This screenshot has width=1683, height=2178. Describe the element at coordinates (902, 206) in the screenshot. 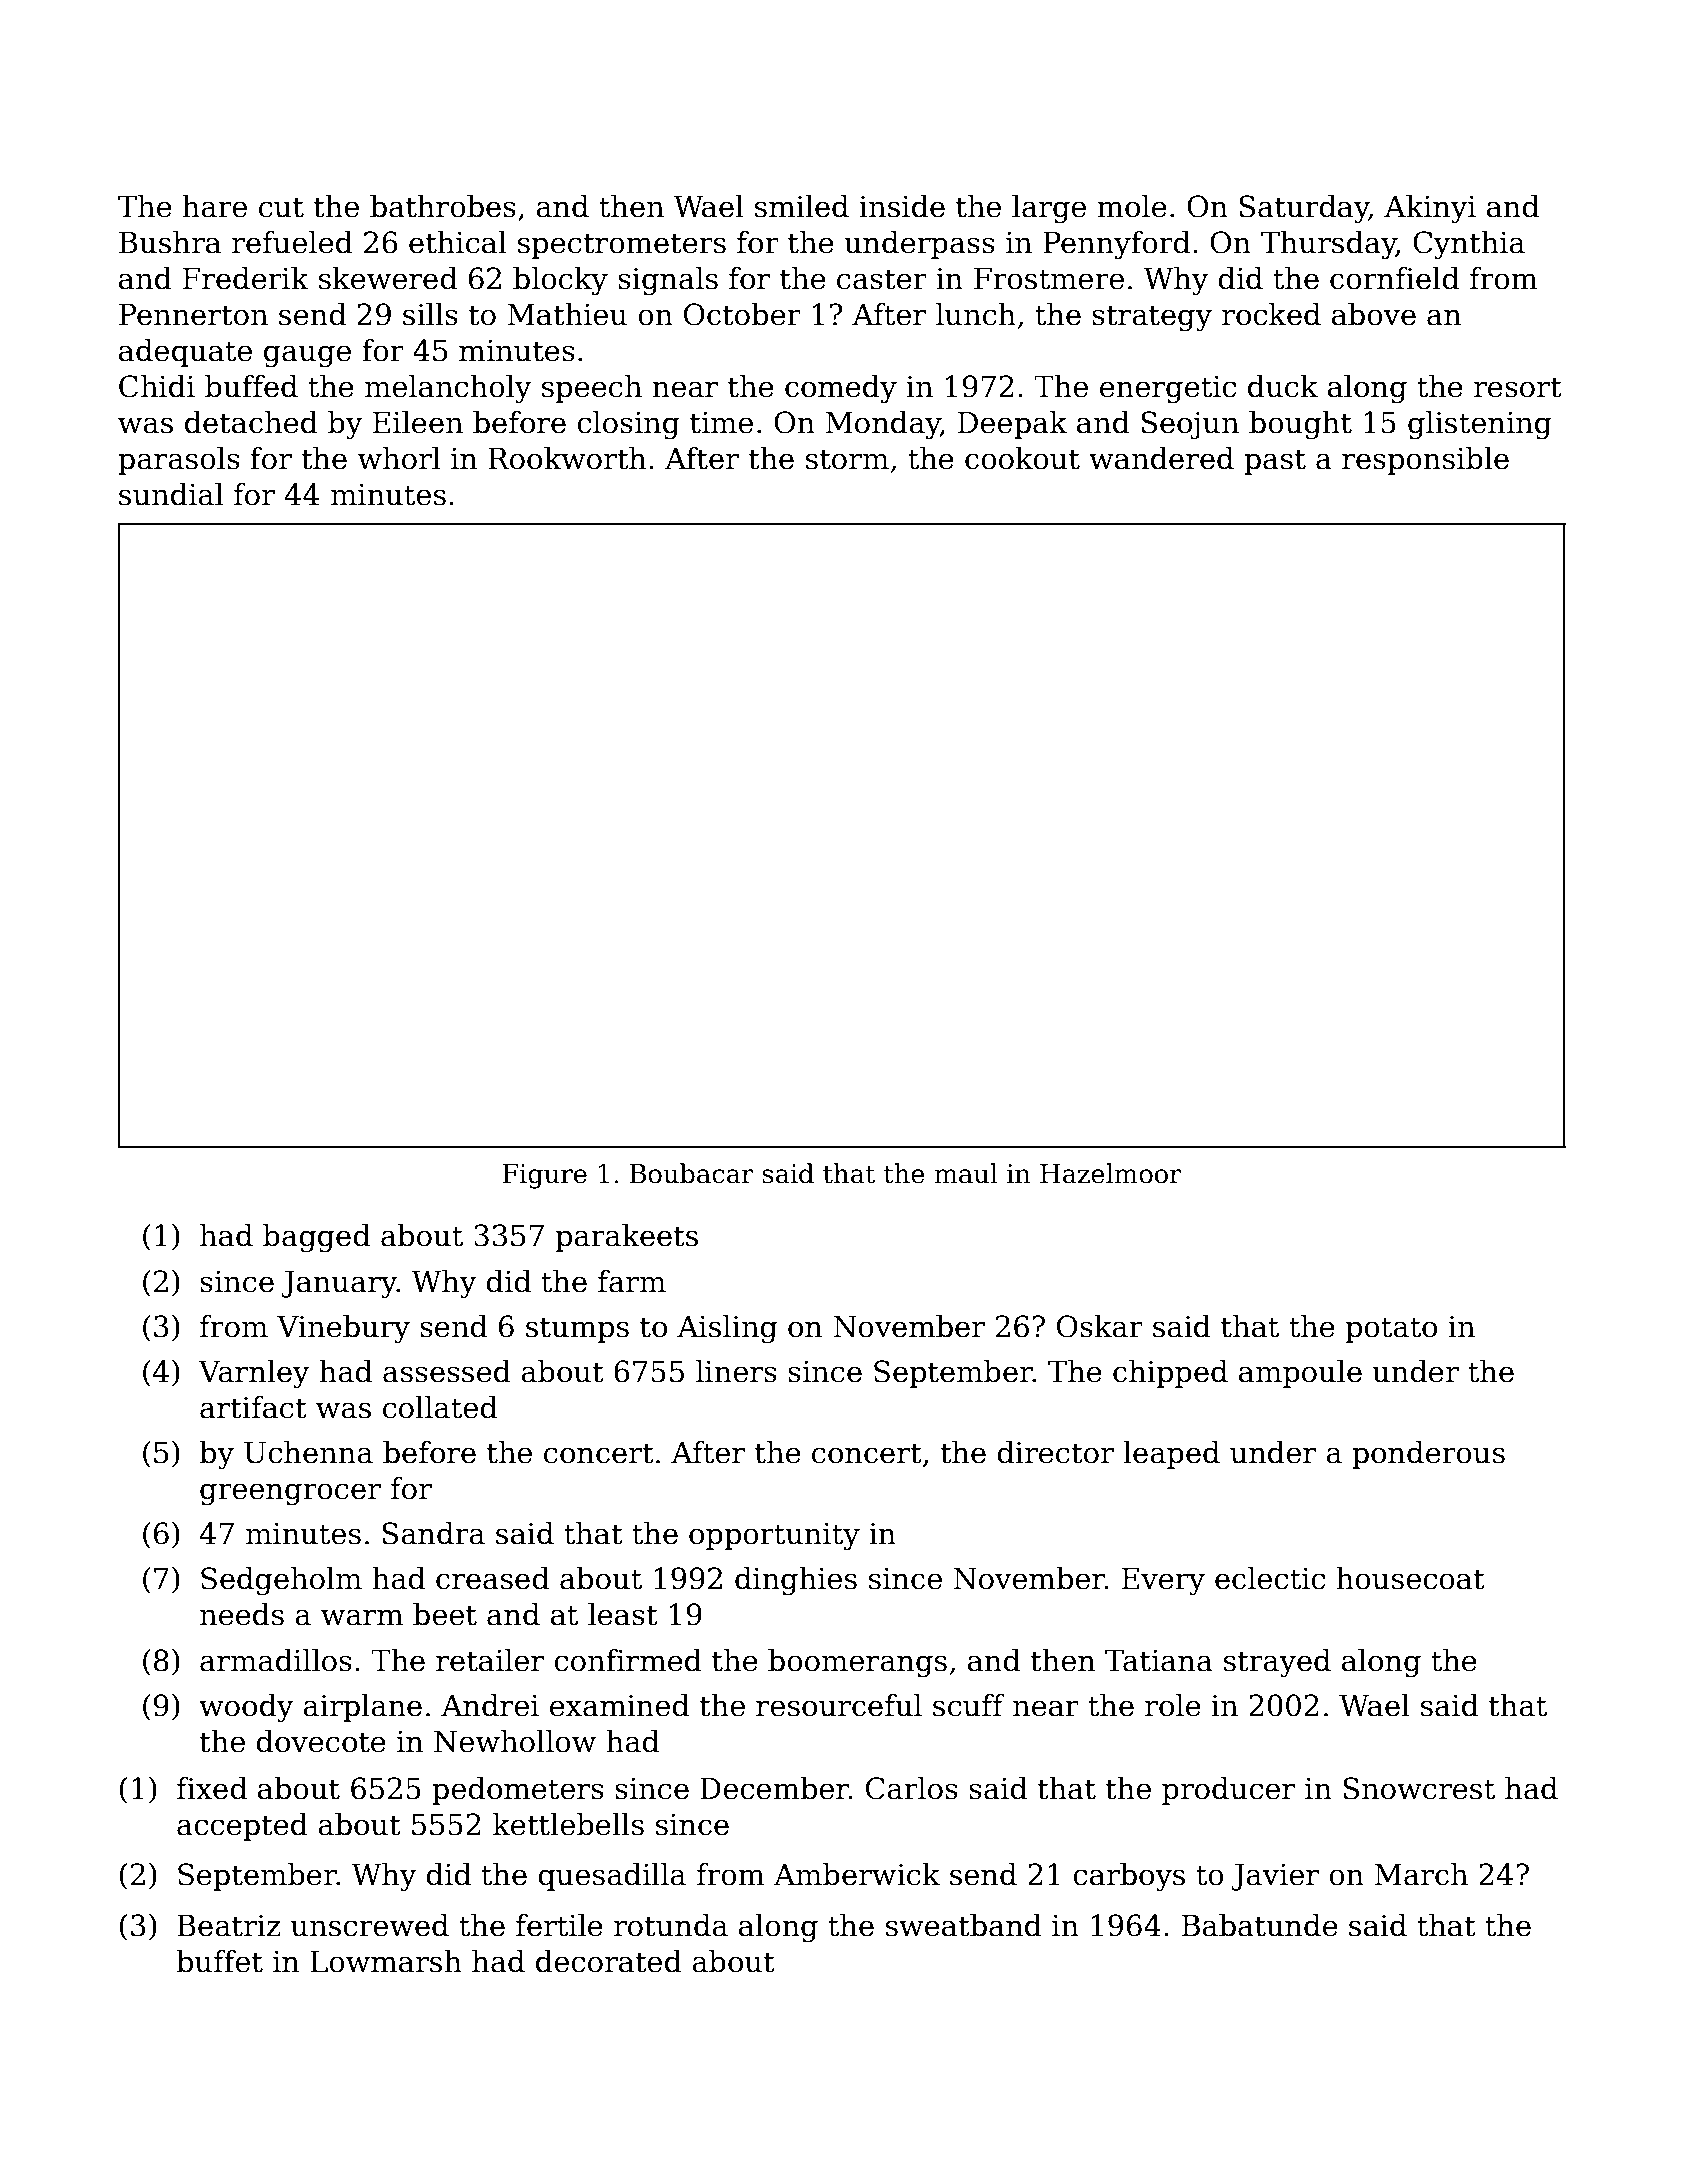

I see `inside` at that location.
